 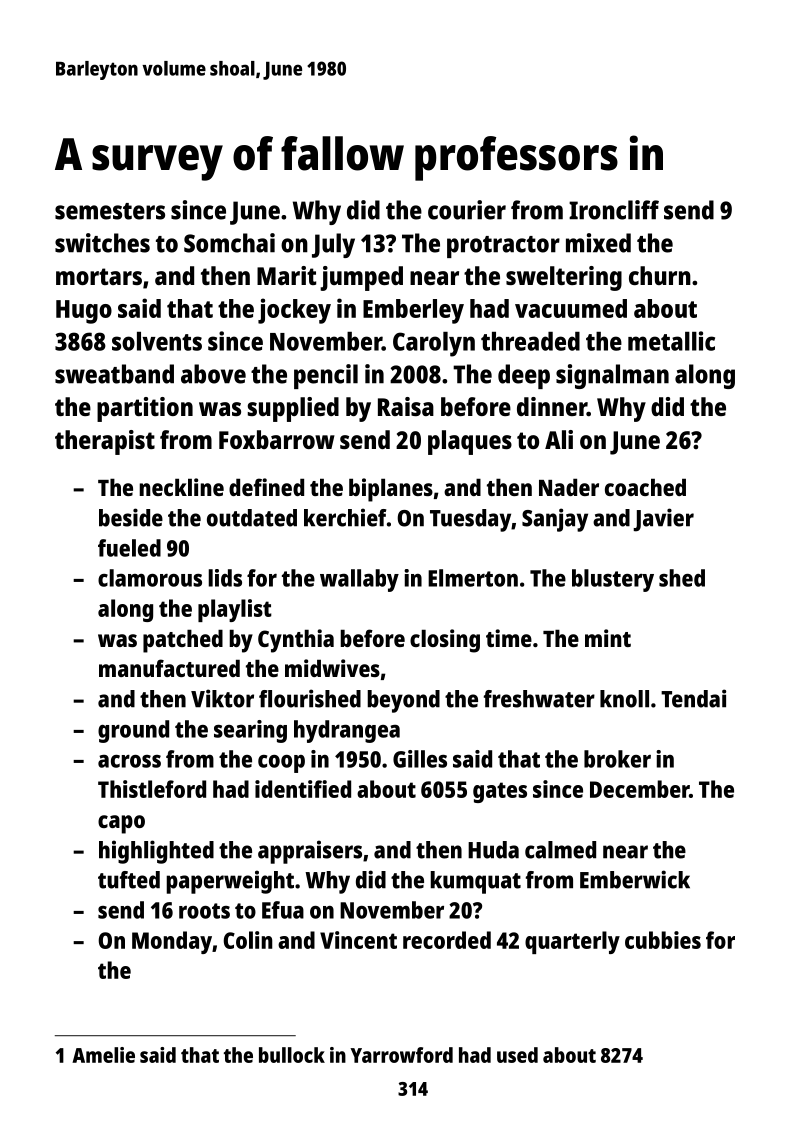 What do you see at coordinates (310, 852) in the image?
I see `appraisers` at bounding box center [310, 852].
